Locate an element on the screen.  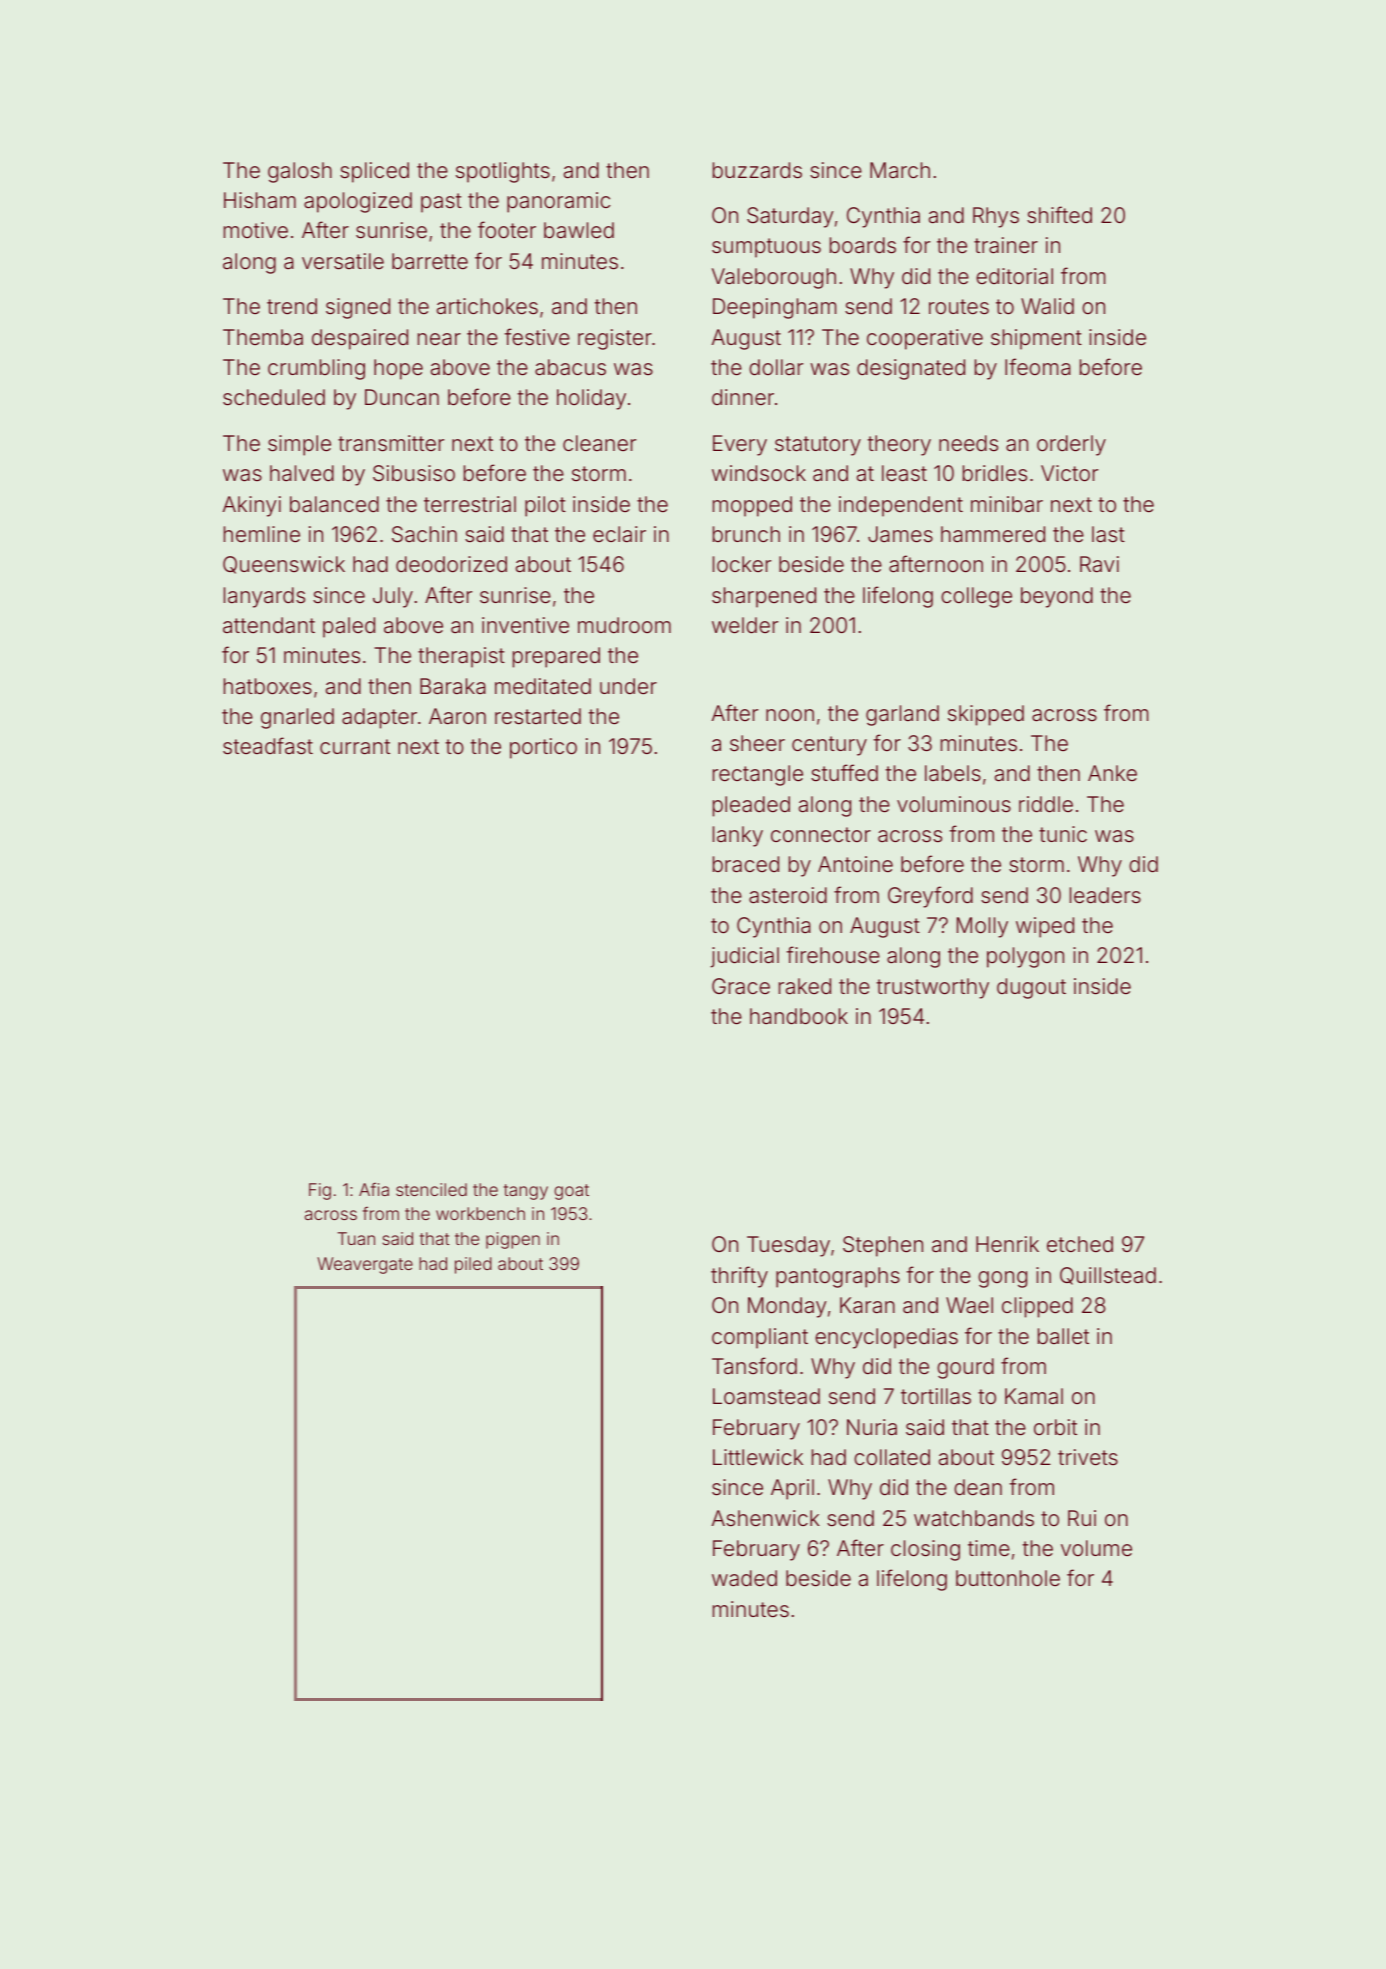
trustworthy is located at coordinates (933, 988).
